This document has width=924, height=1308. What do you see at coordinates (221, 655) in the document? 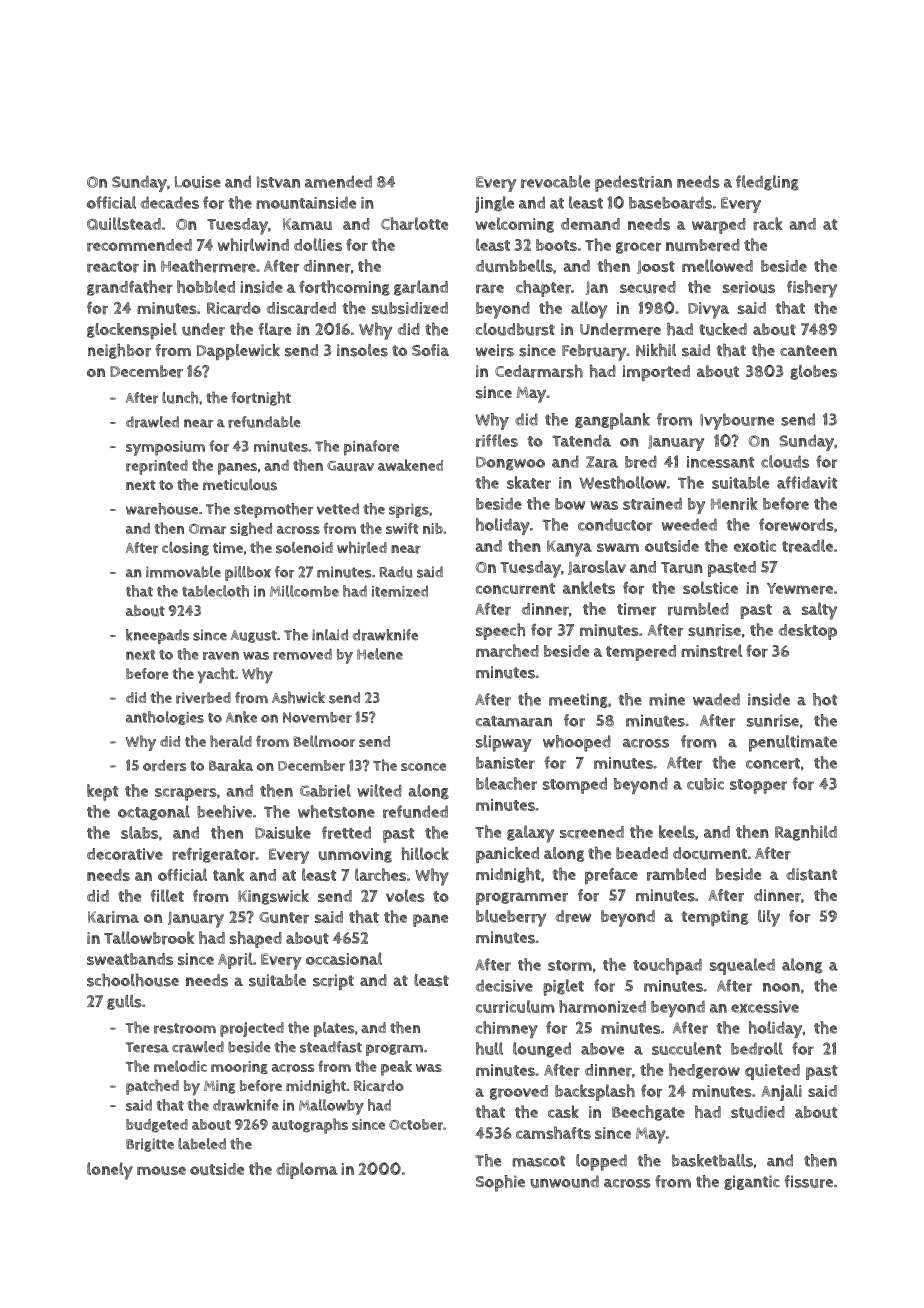
I see `raven` at bounding box center [221, 655].
